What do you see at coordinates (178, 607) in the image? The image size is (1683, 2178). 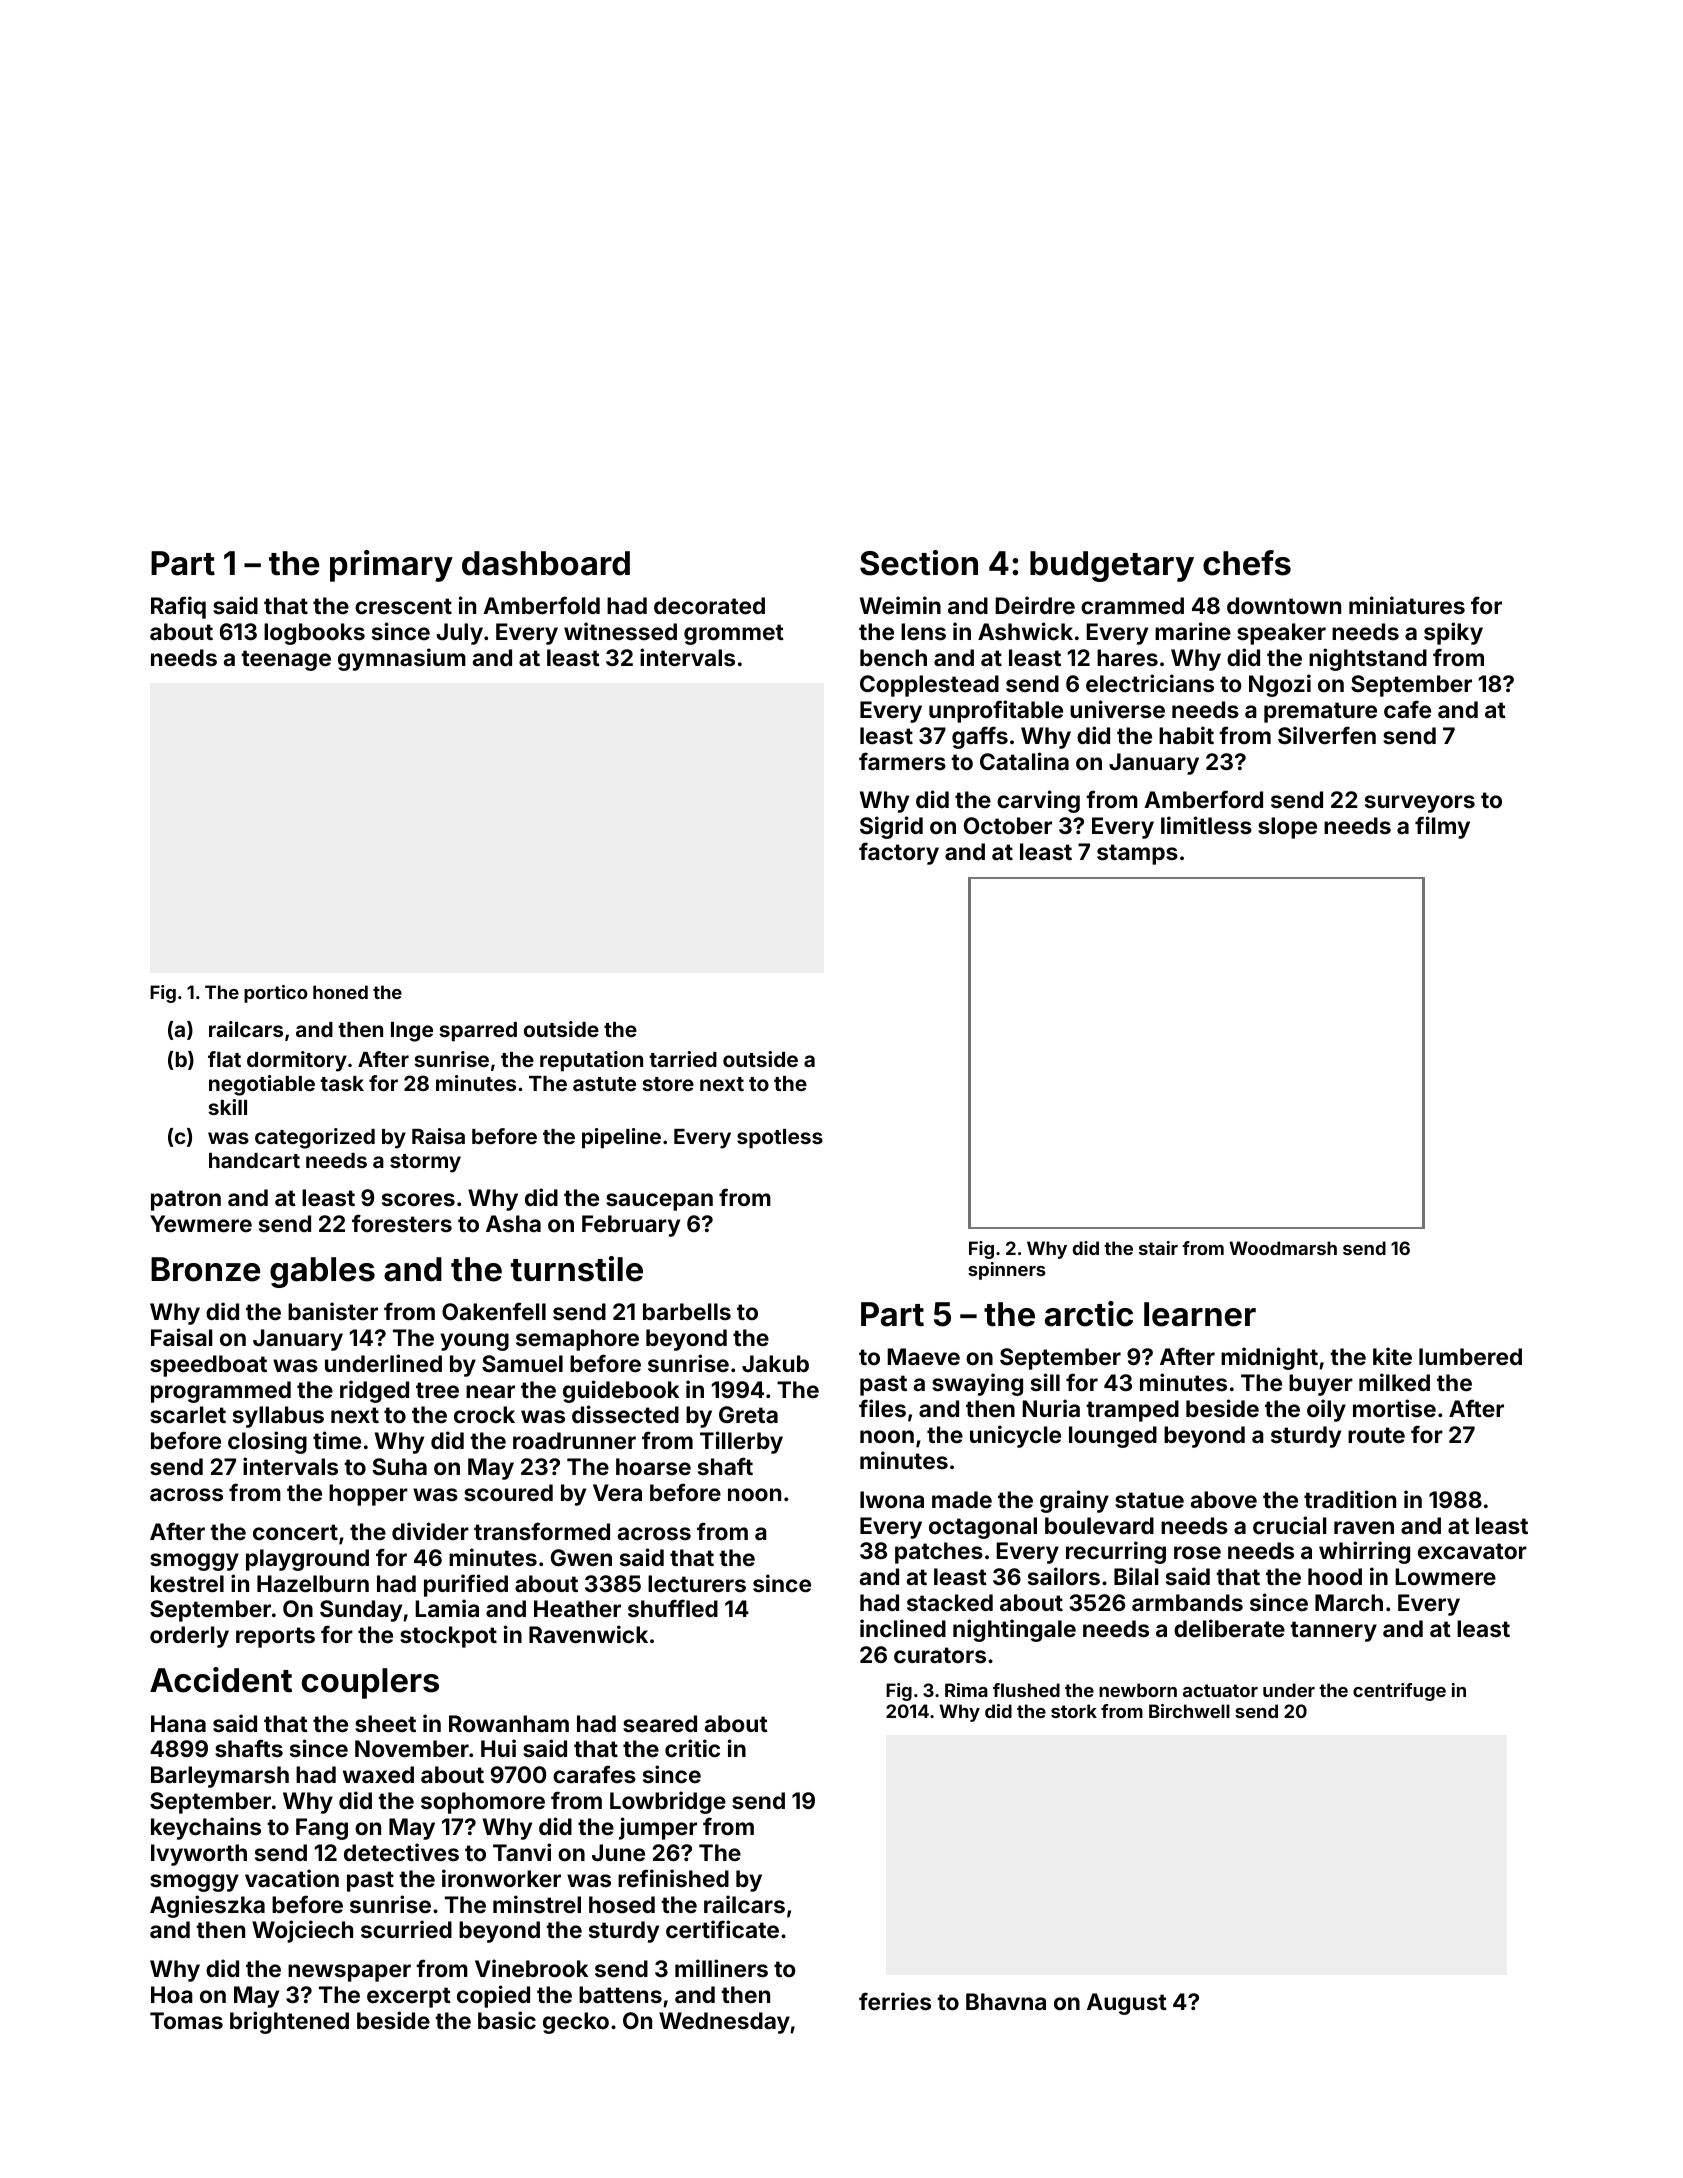 I see `Rafiq` at bounding box center [178, 607].
